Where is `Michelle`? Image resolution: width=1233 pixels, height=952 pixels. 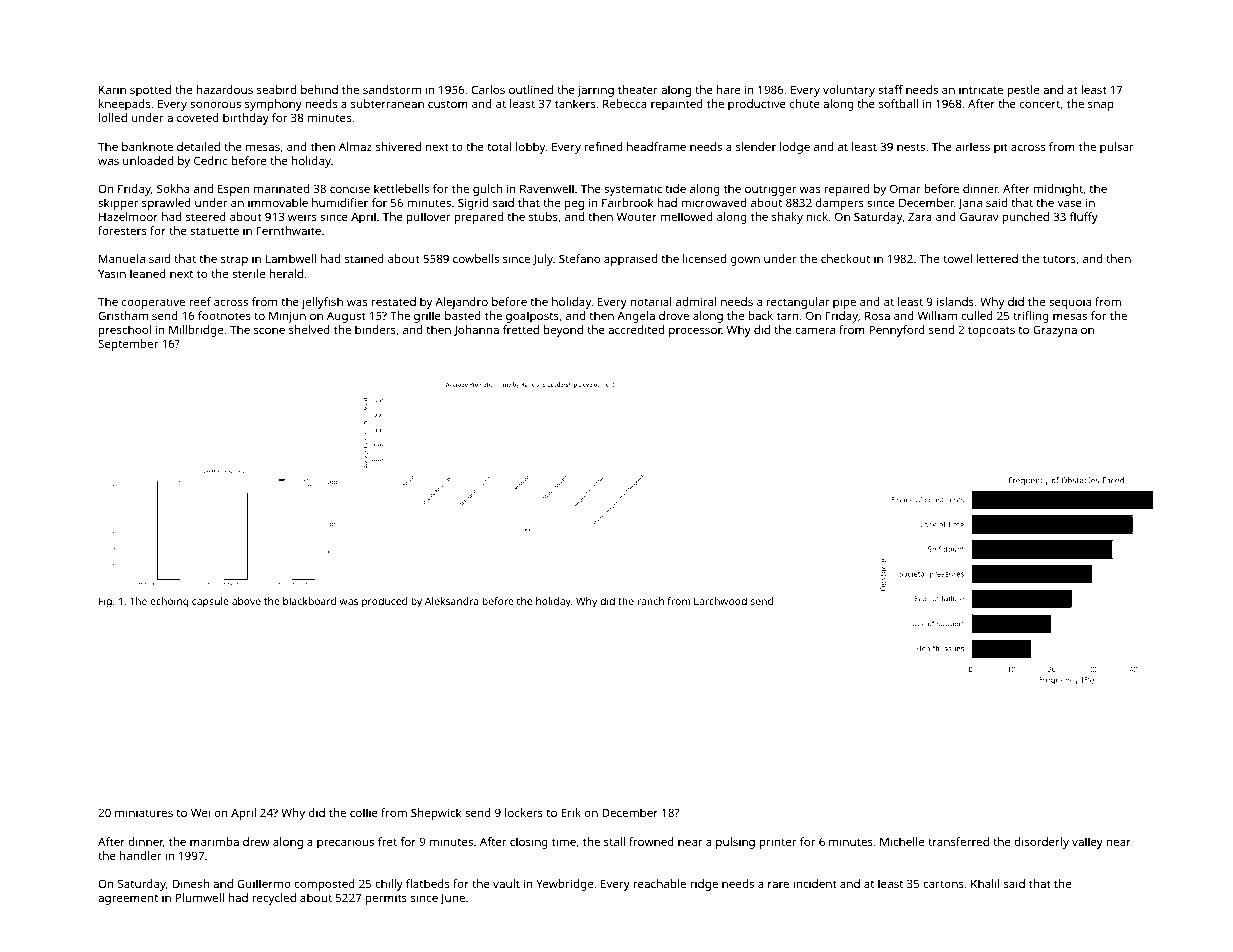
Michelle is located at coordinates (902, 841).
